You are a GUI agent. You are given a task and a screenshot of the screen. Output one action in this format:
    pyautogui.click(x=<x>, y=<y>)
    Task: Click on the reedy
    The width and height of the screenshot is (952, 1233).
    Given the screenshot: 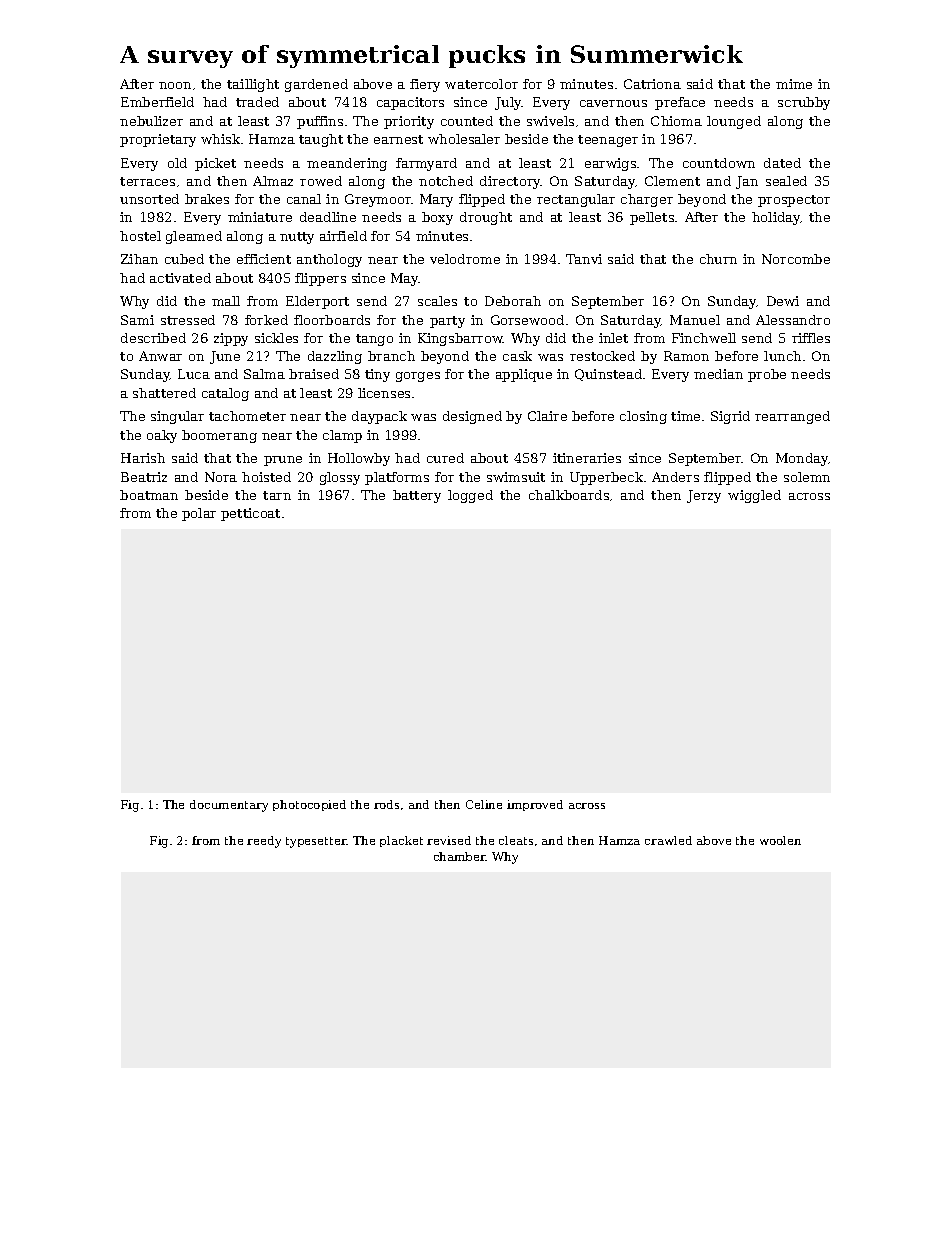 What is the action you would take?
    pyautogui.click(x=264, y=842)
